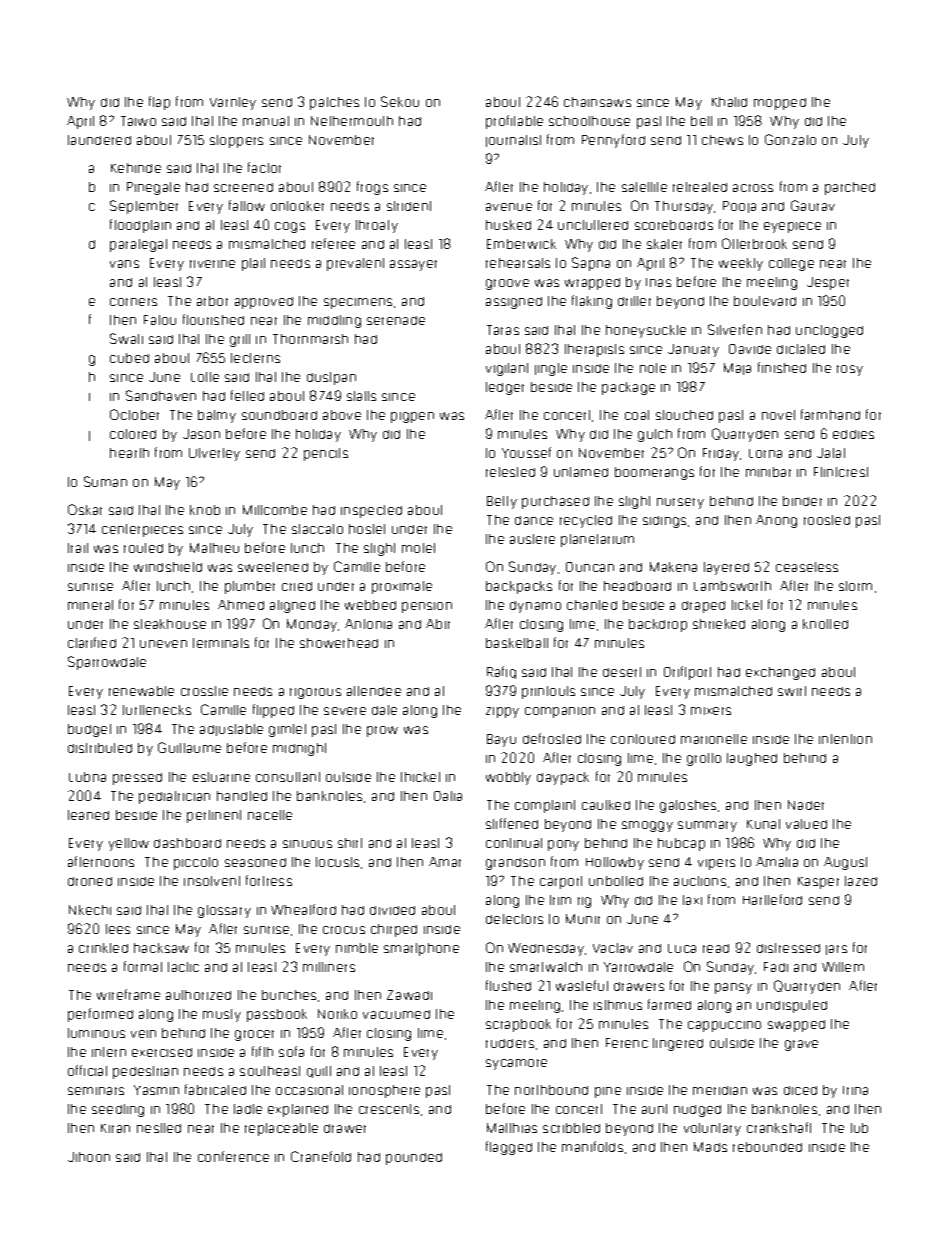  What do you see at coordinates (396, 1014) in the screenshot?
I see `vacuumed` at bounding box center [396, 1014].
